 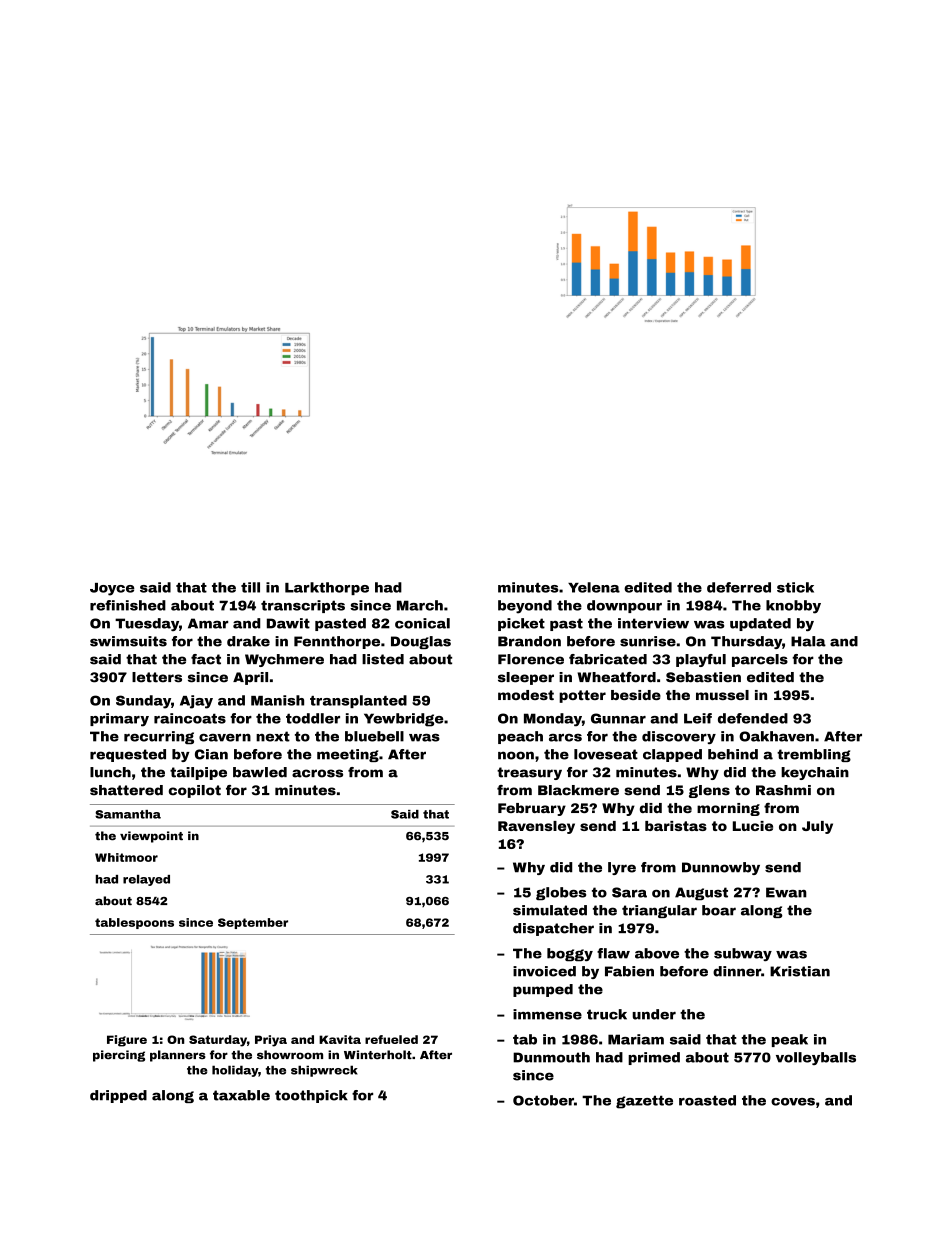 What do you see at coordinates (814, 755) in the screenshot?
I see `trembling` at bounding box center [814, 755].
